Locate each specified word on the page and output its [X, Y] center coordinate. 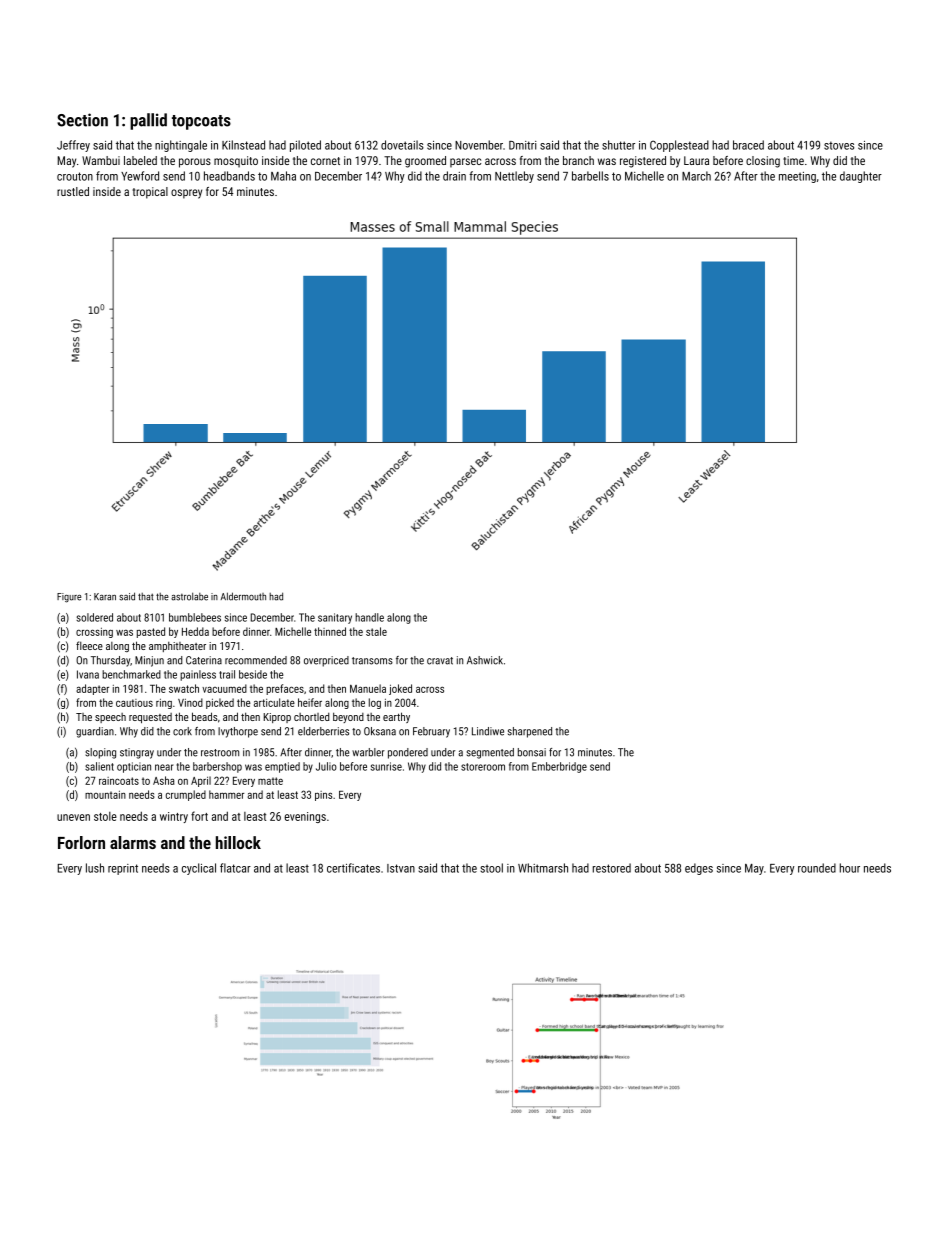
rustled [73, 191]
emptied [282, 767]
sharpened [530, 732]
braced [748, 145]
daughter [861, 177]
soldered [94, 617]
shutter [618, 145]
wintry [174, 817]
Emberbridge [559, 767]
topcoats [201, 122]
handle [369, 617]
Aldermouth [243, 596]
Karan [105, 597]
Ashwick [485, 660]
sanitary [335, 618]
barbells [590, 176]
